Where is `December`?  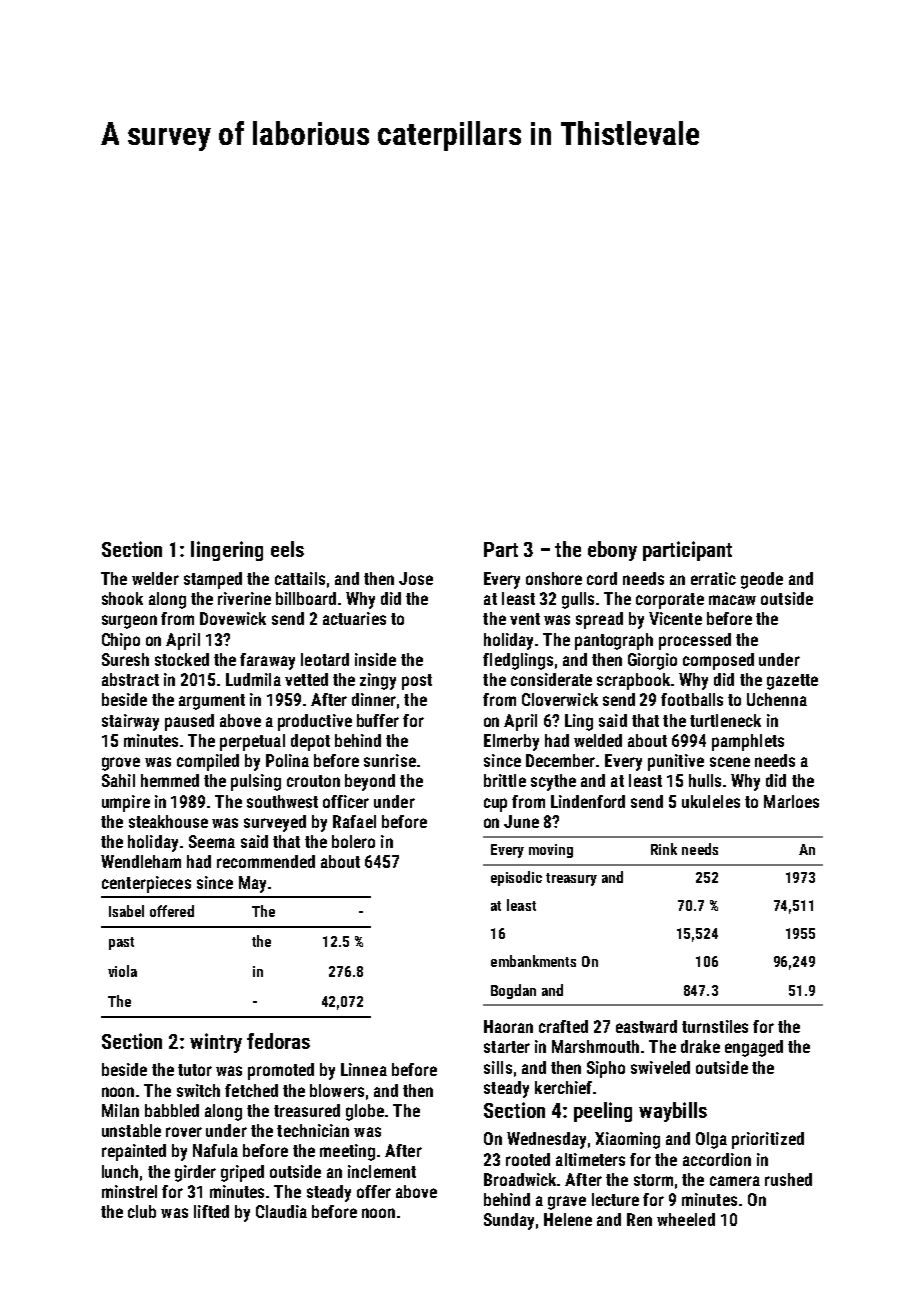 December is located at coordinates (560, 760).
